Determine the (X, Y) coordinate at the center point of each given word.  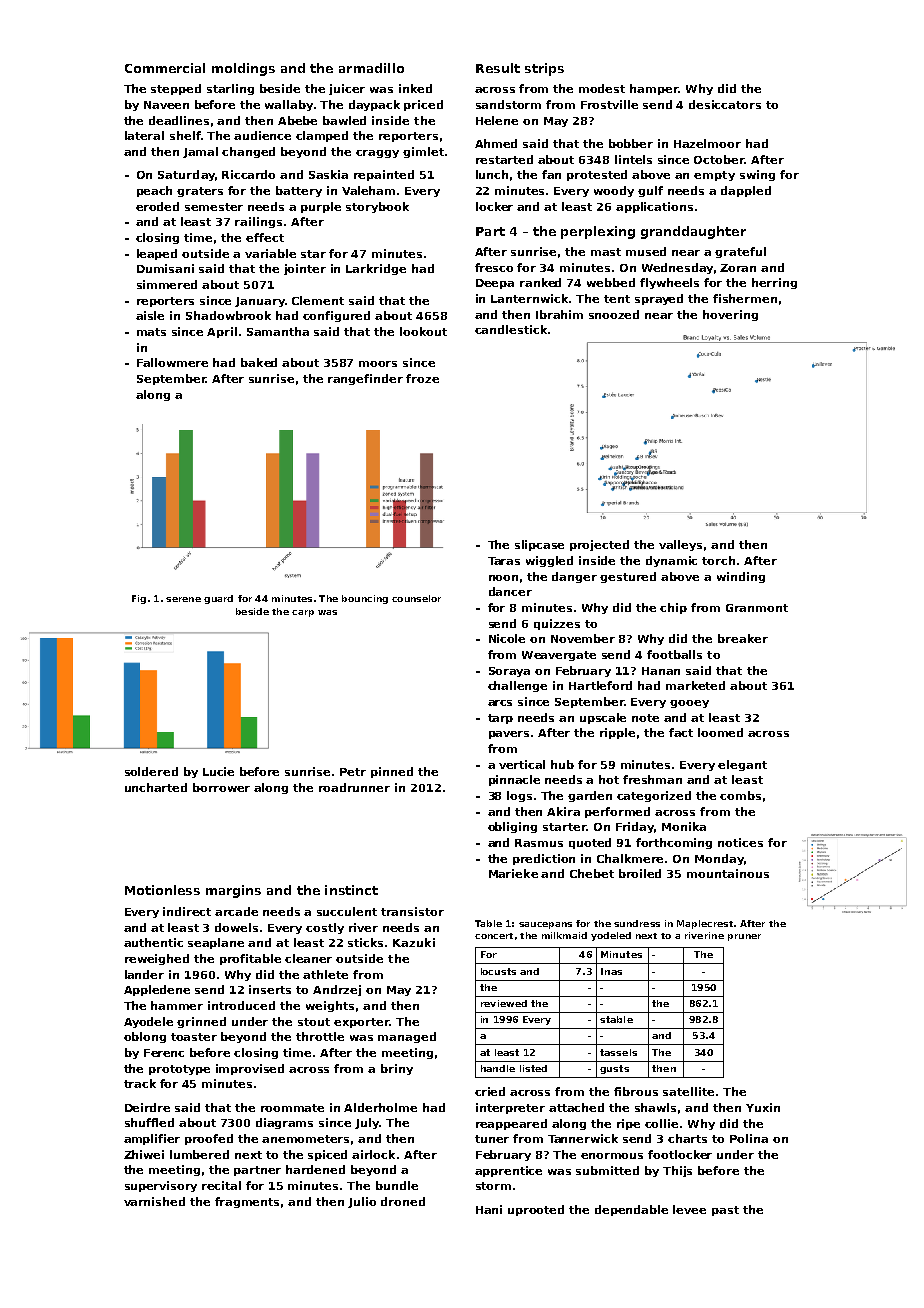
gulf (650, 191)
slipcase (539, 545)
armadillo (371, 68)
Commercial (165, 68)
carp (303, 613)
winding (741, 577)
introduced (241, 1005)
